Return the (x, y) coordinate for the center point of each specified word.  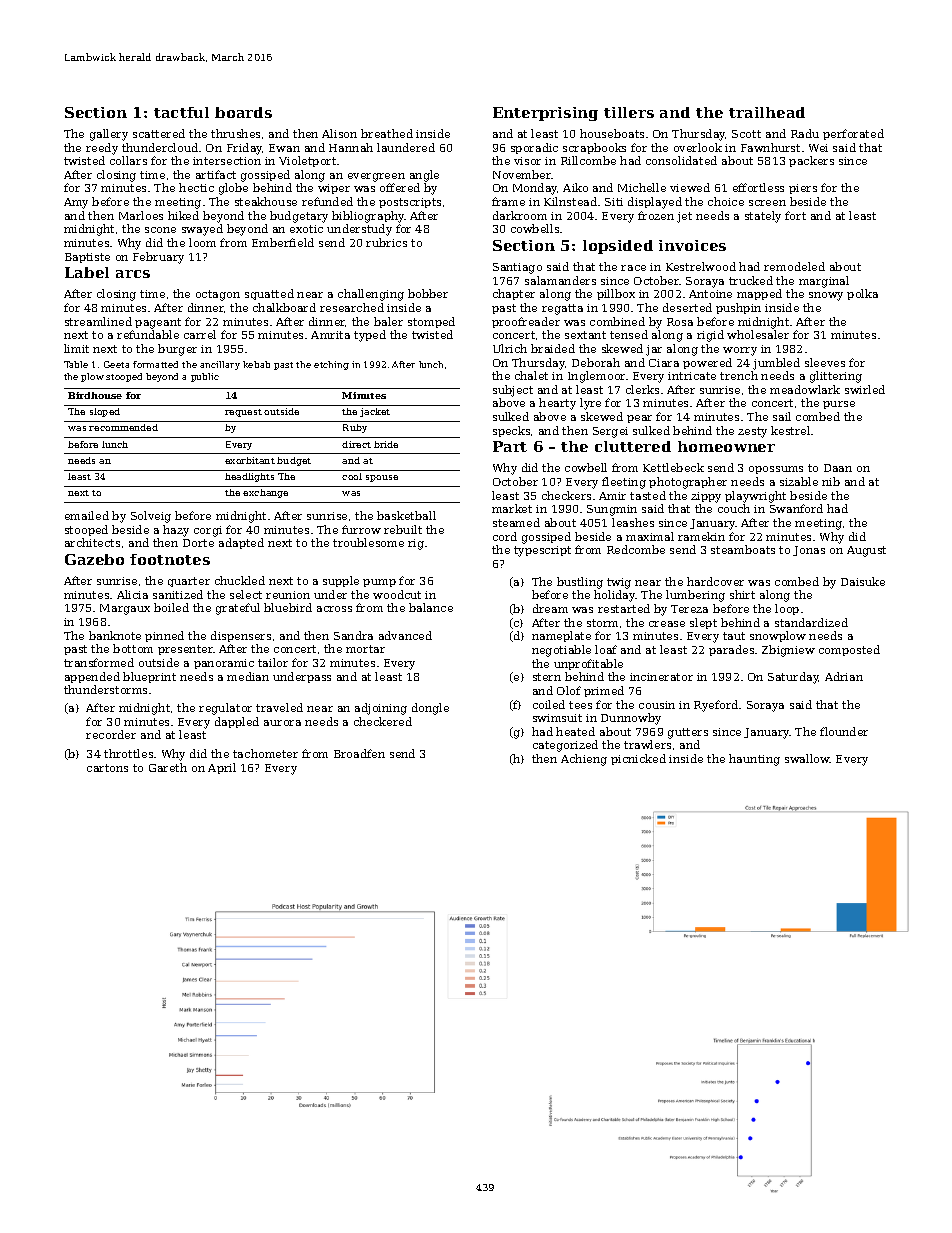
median (248, 676)
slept (703, 623)
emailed (87, 515)
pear (639, 419)
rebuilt (403, 529)
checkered (383, 721)
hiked (183, 215)
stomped (431, 322)
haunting (754, 760)
